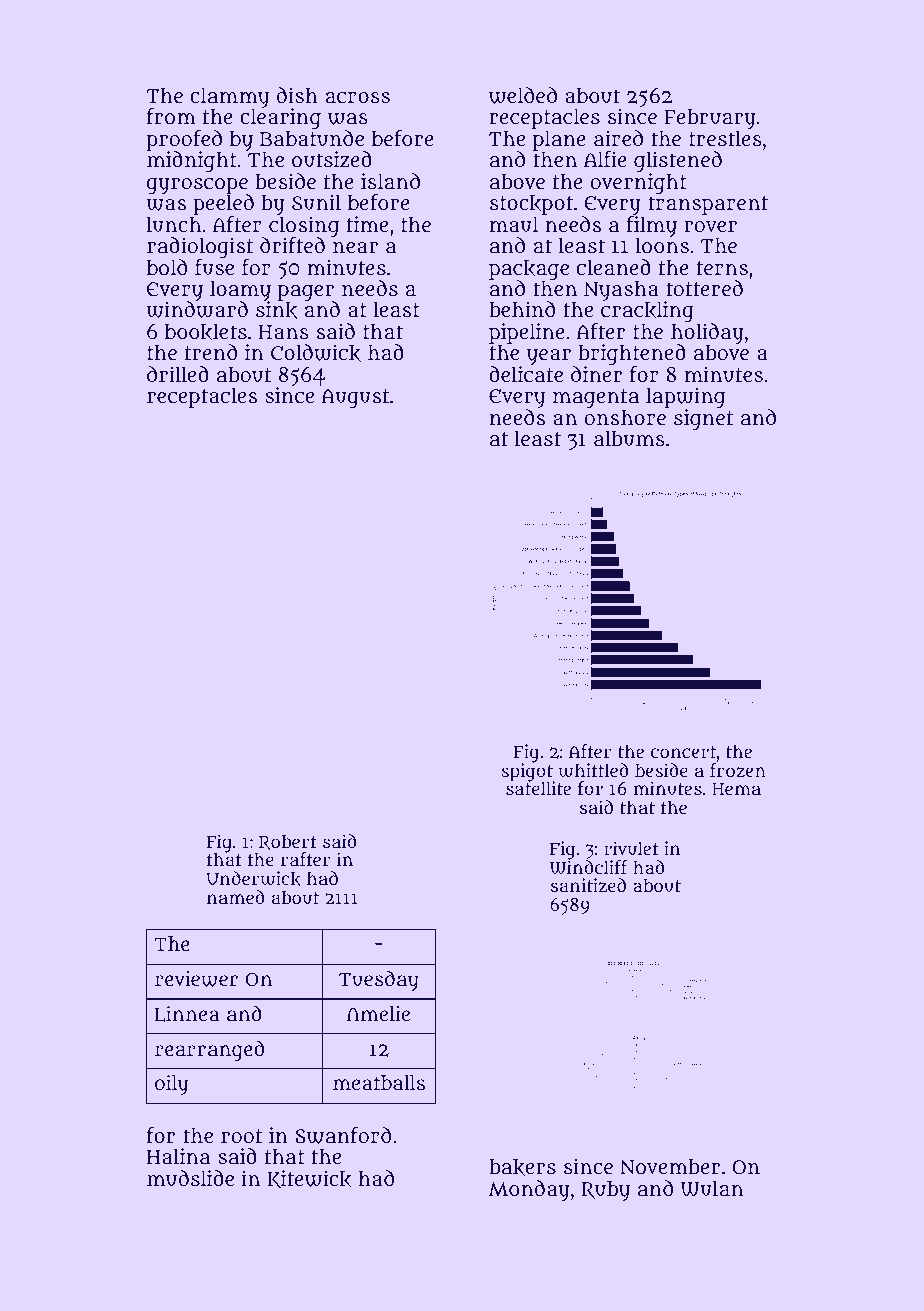 This screenshot has width=924, height=1311. Describe the element at coordinates (309, 1179) in the screenshot. I see `Kitewick` at that location.
